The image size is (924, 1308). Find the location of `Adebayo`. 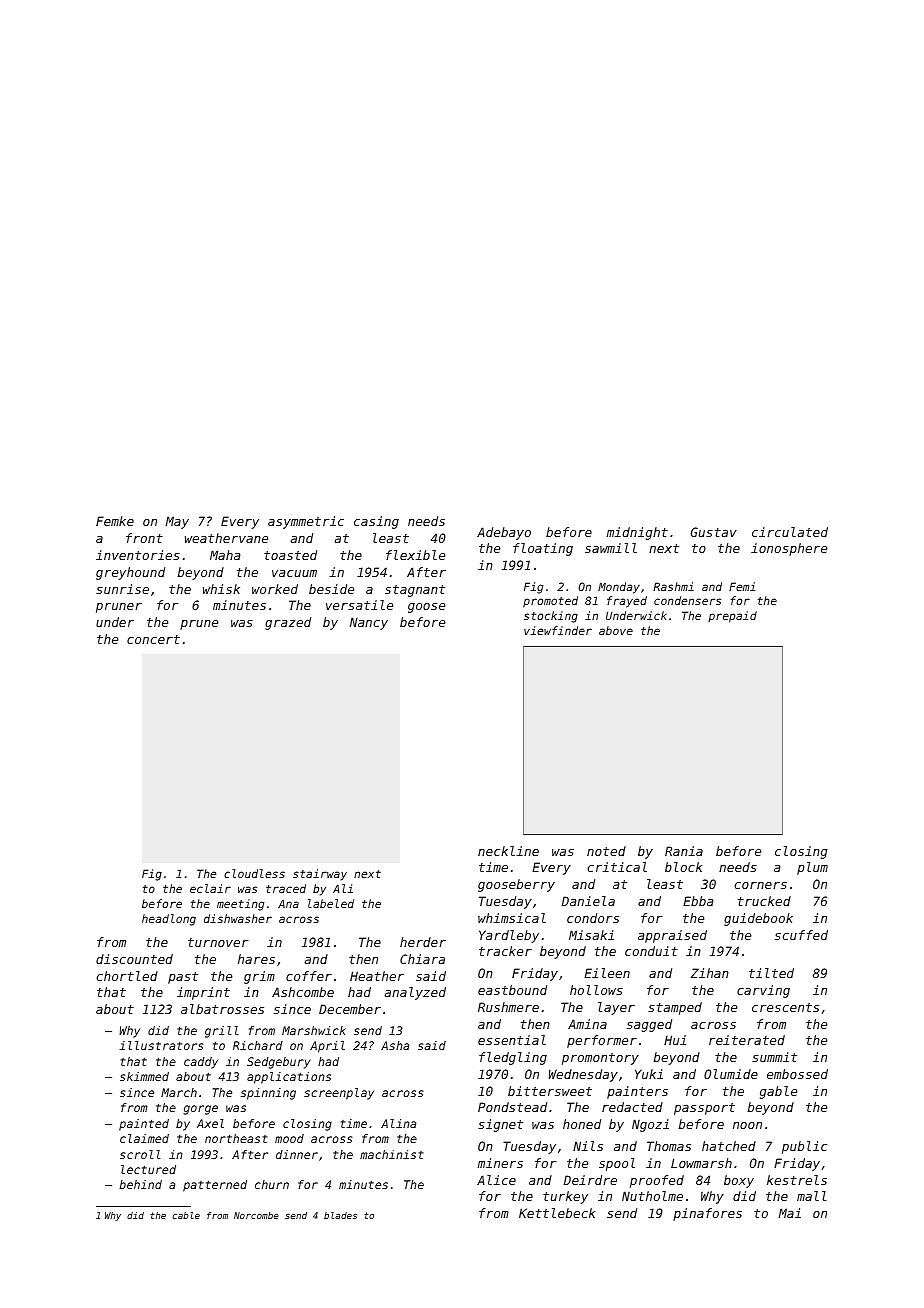

Adebayo is located at coordinates (504, 533).
